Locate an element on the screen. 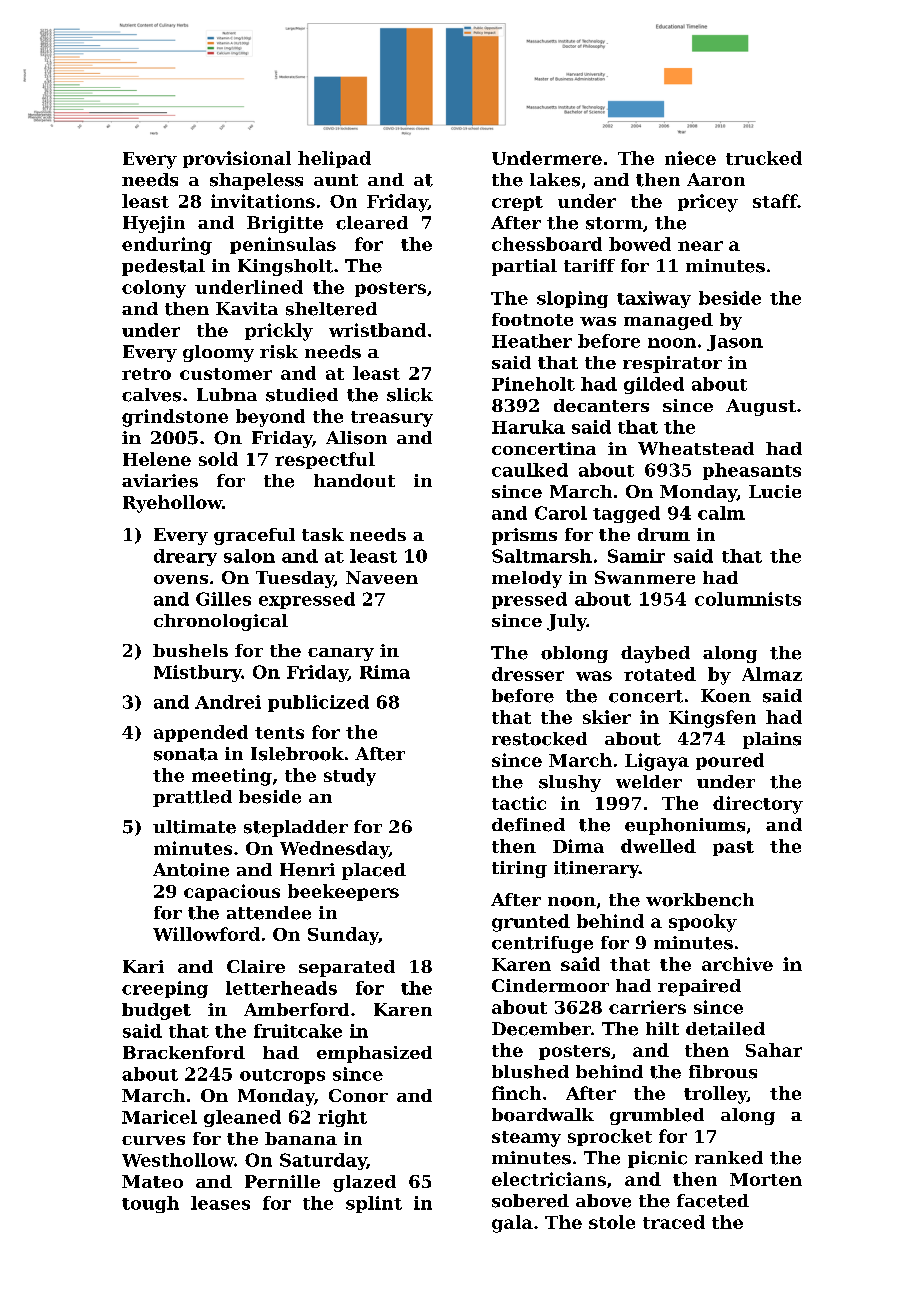  emphasized is located at coordinates (374, 1054).
